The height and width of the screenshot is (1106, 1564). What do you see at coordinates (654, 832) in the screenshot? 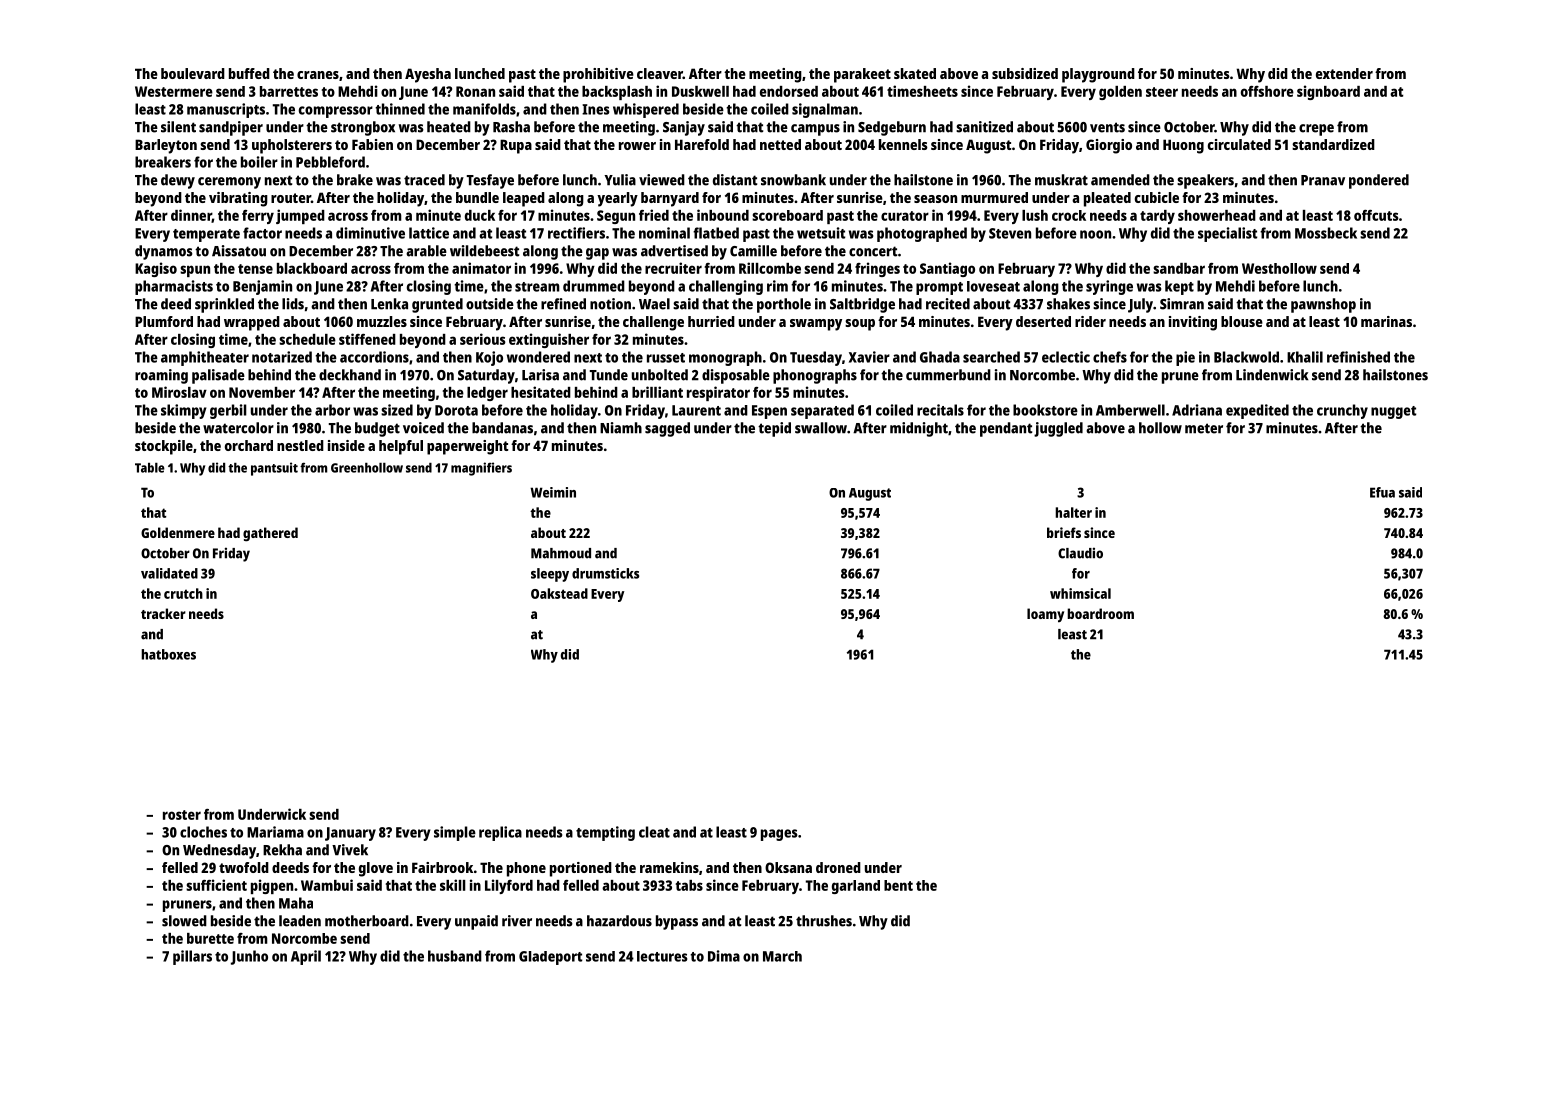
I see `cleat` at bounding box center [654, 832].
